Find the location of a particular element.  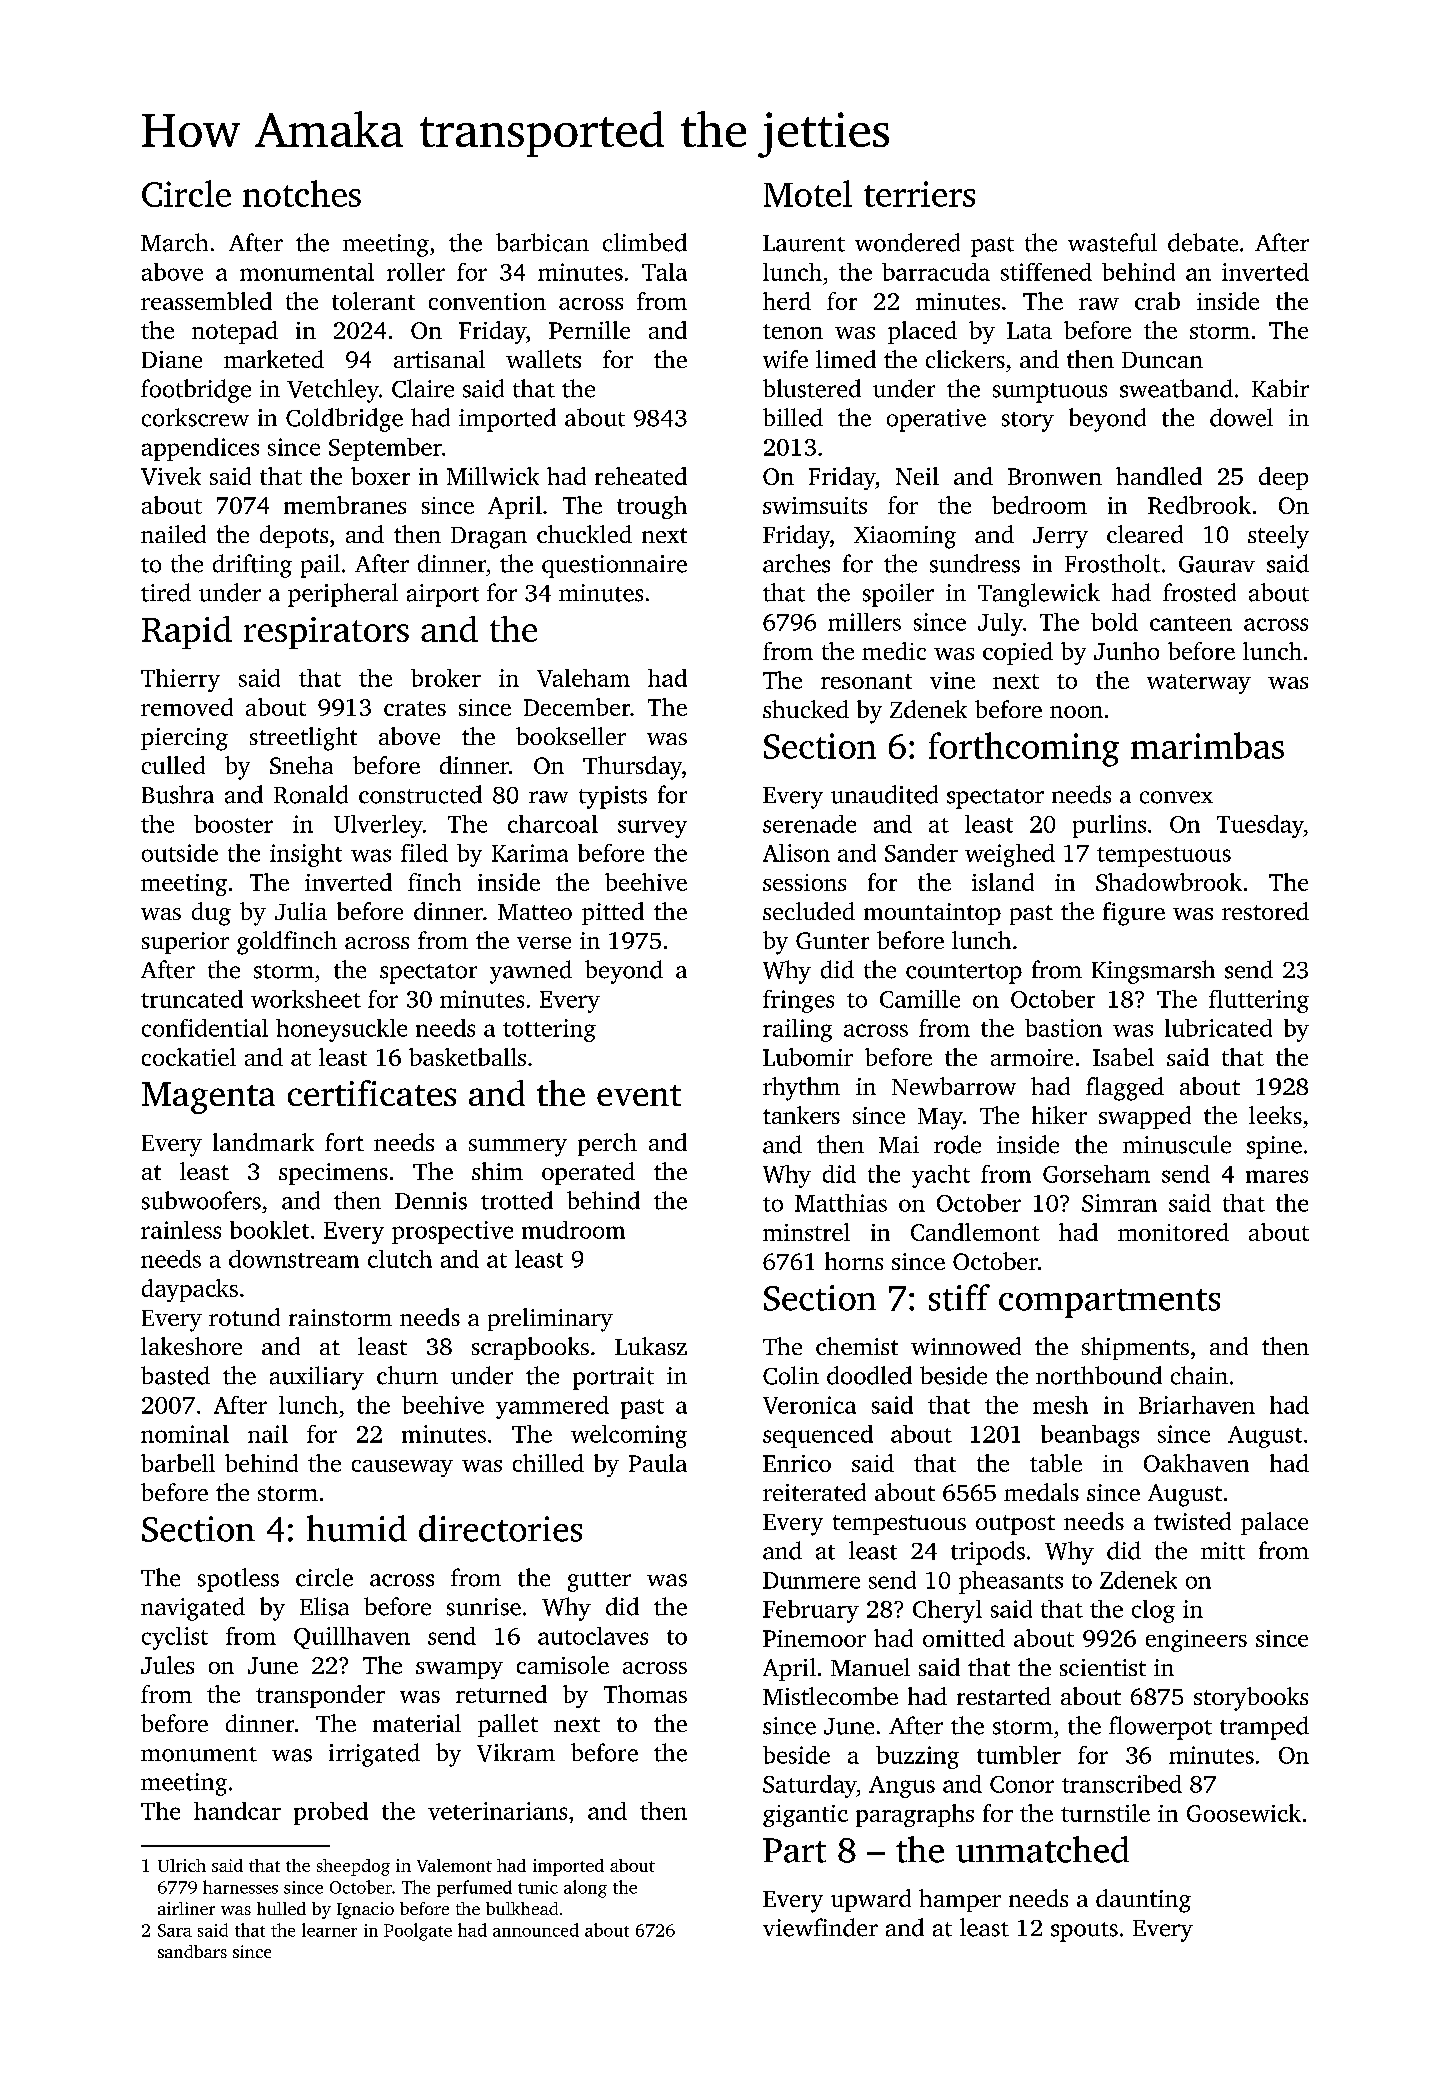

yawned is located at coordinates (531, 972).
